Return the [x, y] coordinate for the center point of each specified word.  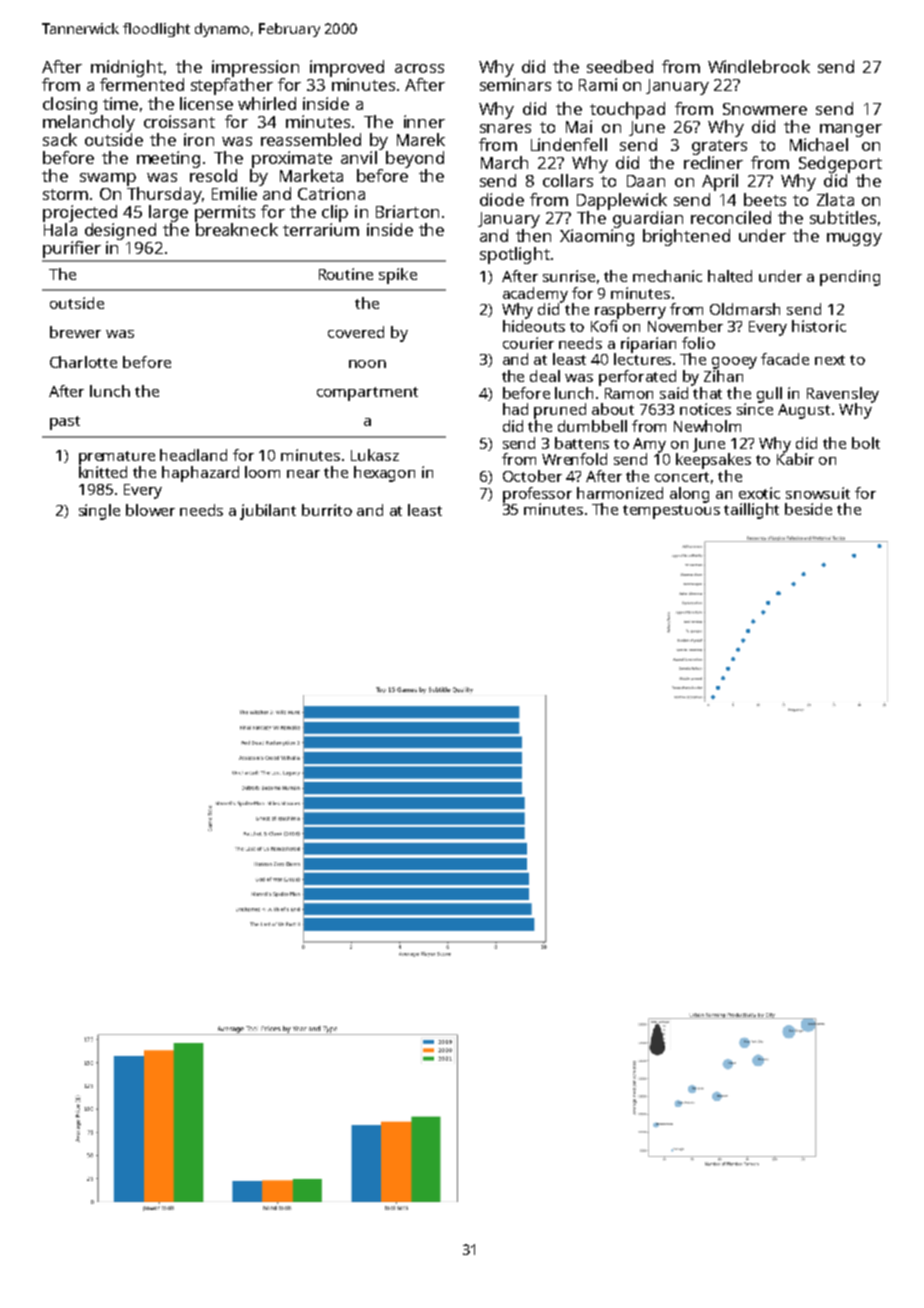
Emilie [234, 193]
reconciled [731, 217]
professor [537, 495]
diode [502, 199]
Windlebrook [759, 66]
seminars [515, 84]
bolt [866, 443]
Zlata [835, 199]
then [533, 235]
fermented [142, 84]
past [65, 423]
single [99, 512]
